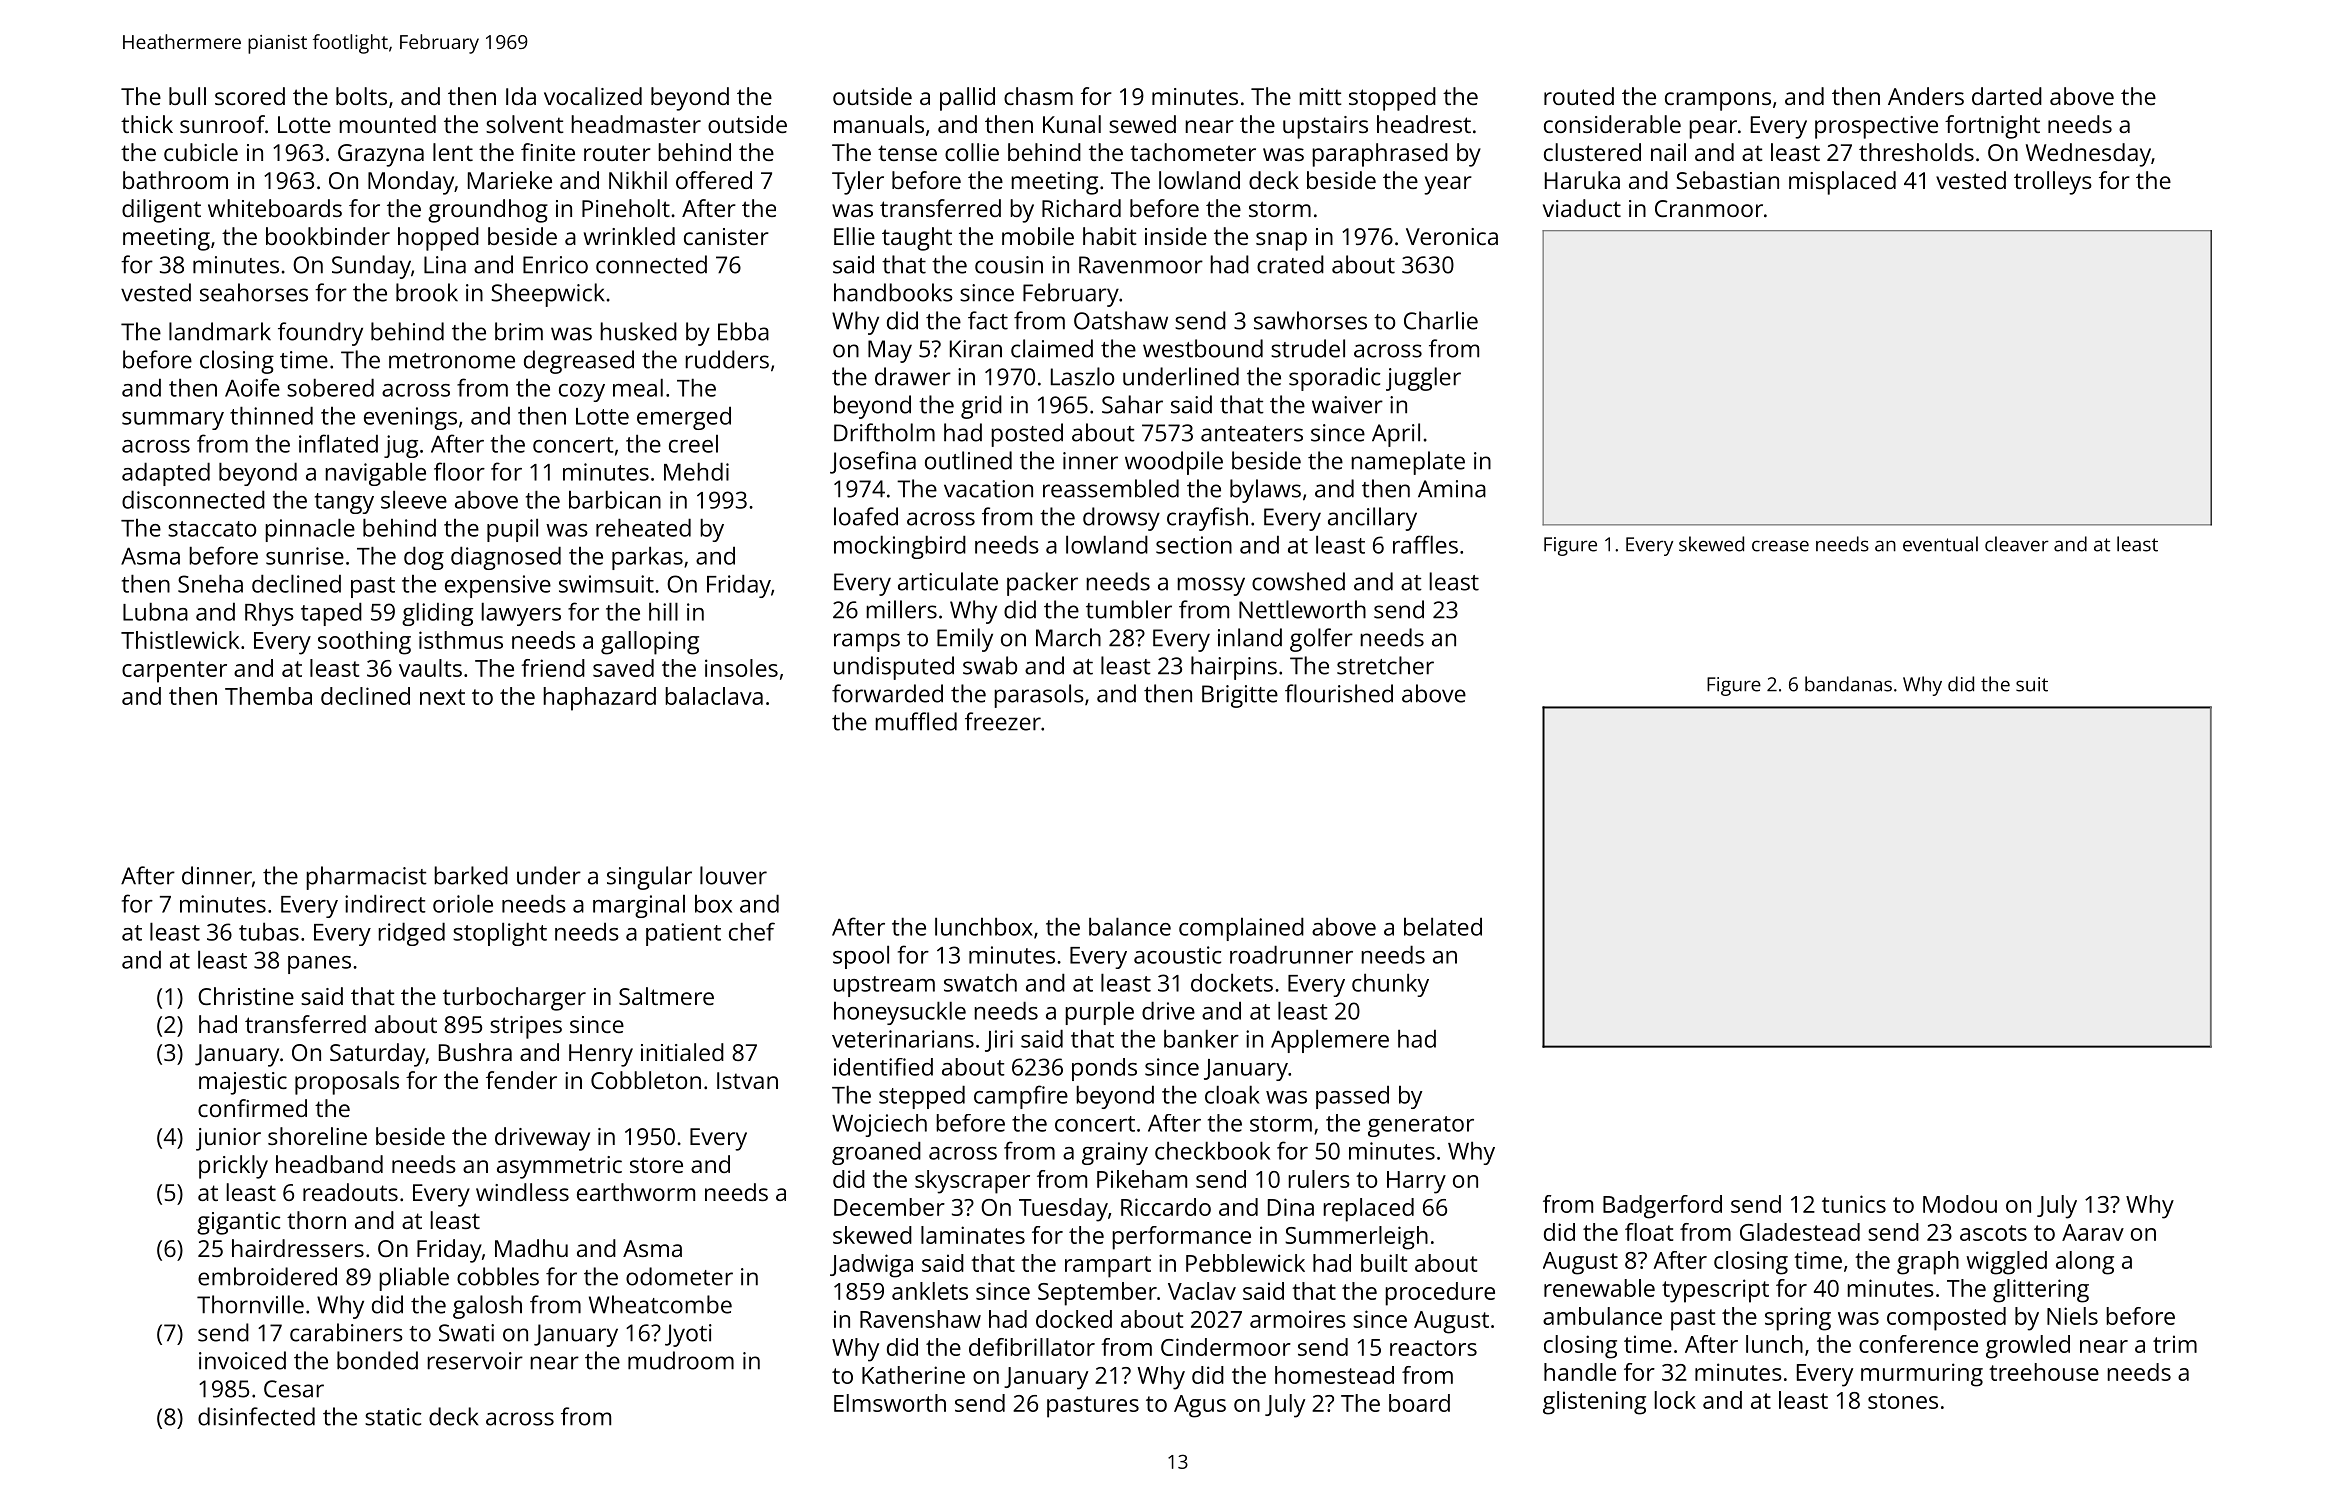  Describe the element at coordinates (1115, 1153) in the screenshot. I see `grainy` at that location.
